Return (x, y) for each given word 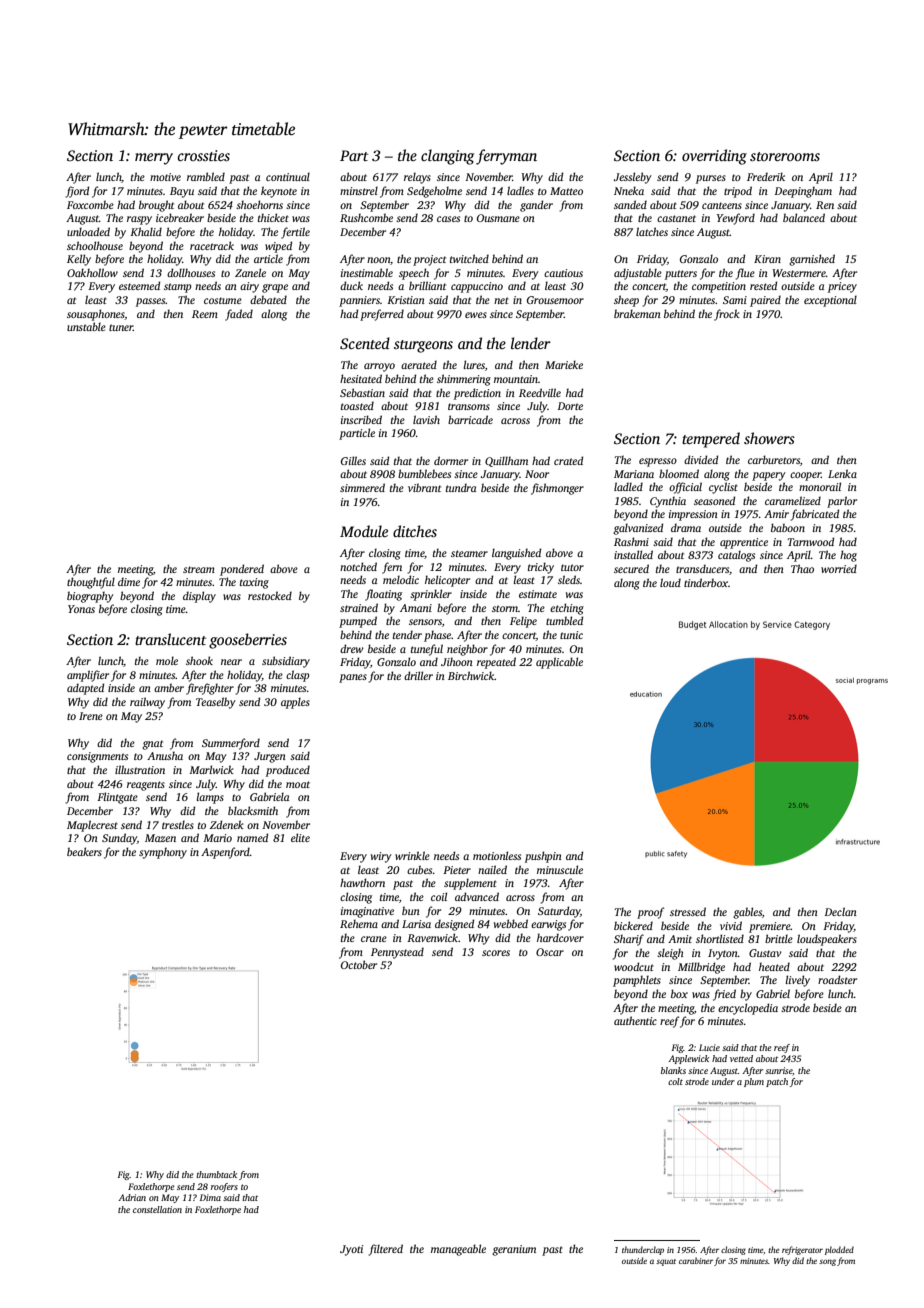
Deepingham (803, 192)
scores (496, 953)
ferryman (506, 157)
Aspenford (225, 853)
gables (747, 913)
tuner (121, 327)
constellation (157, 1209)
